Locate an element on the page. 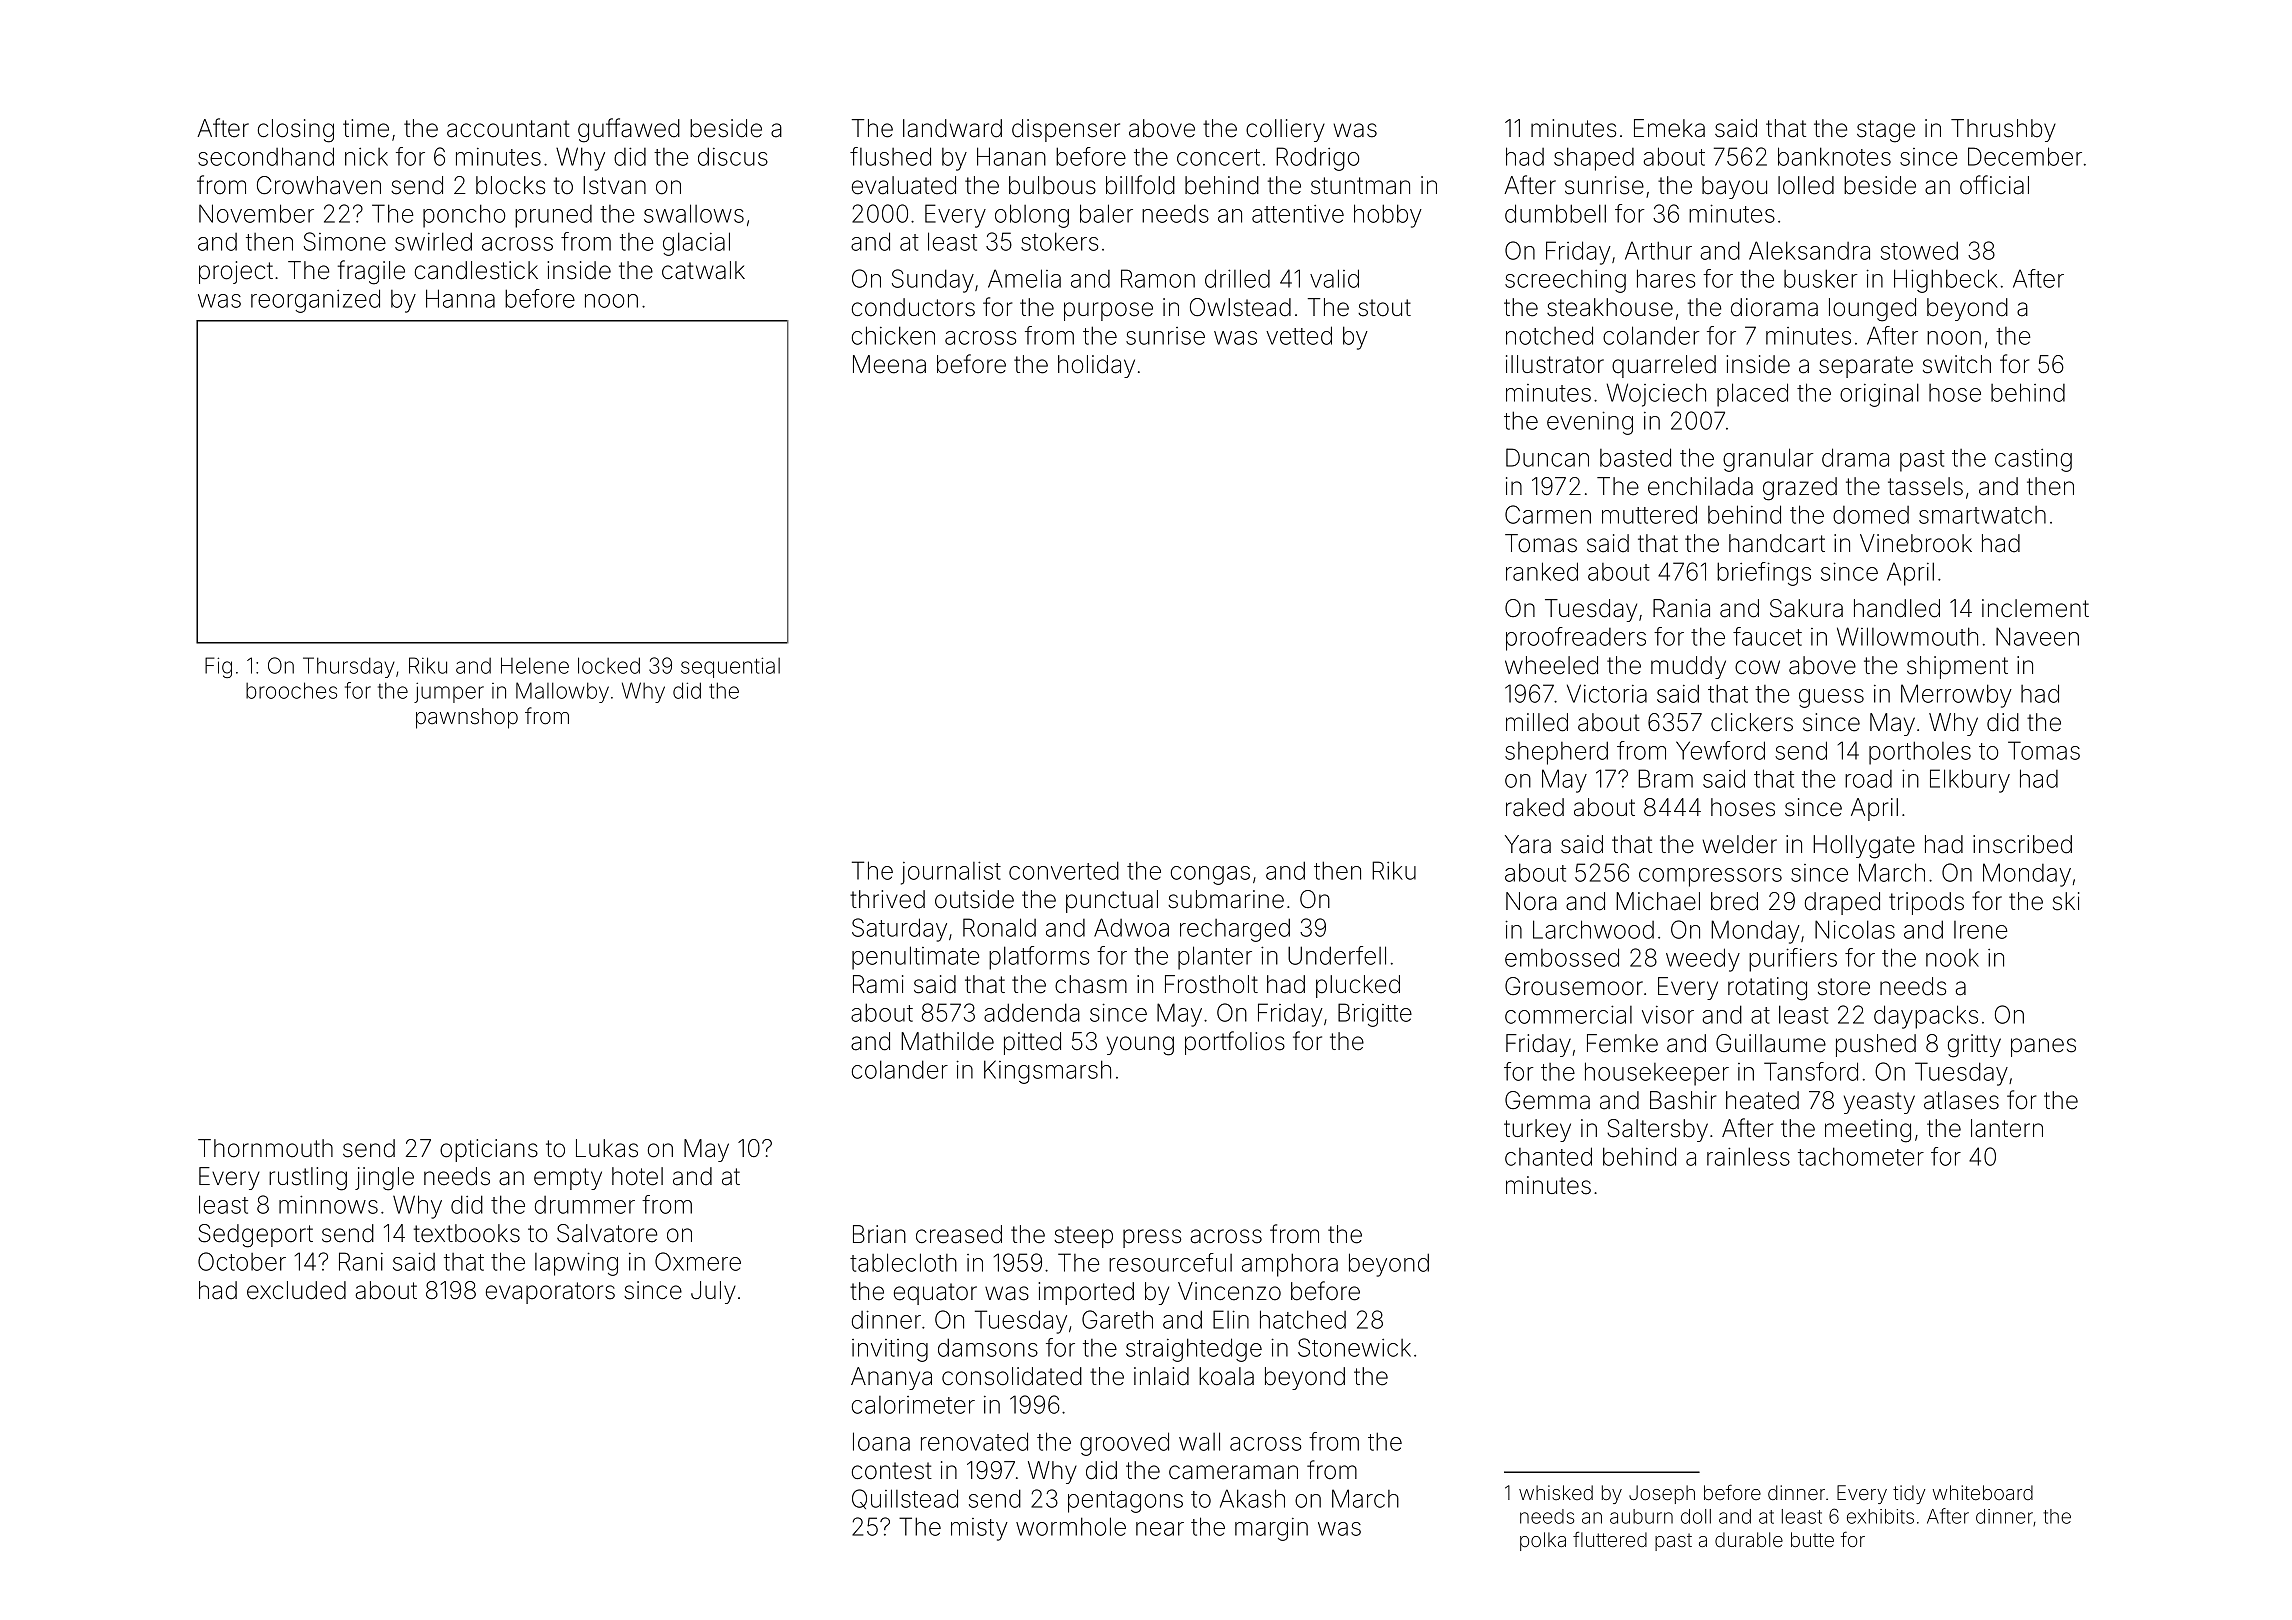  steep is located at coordinates (1083, 1237).
